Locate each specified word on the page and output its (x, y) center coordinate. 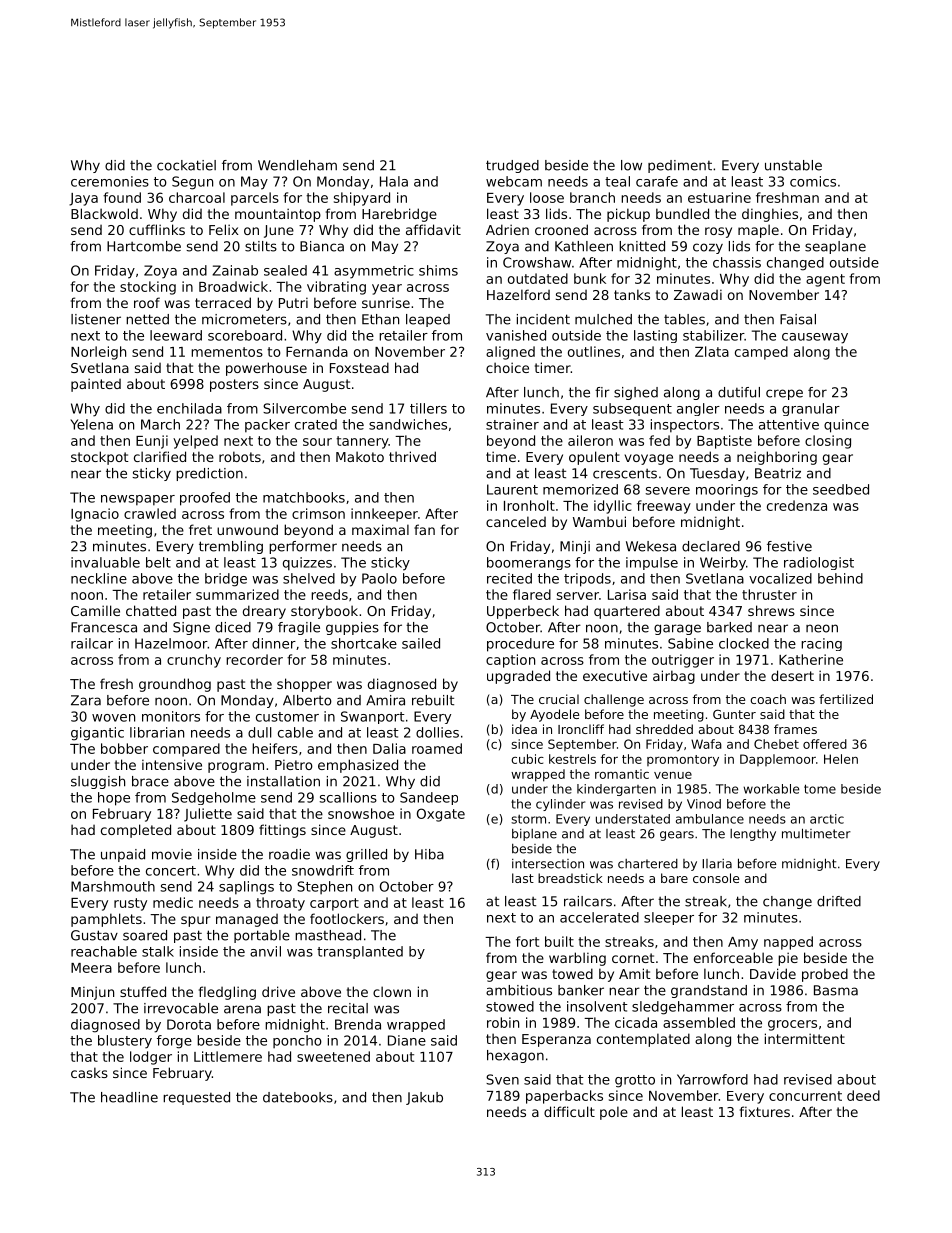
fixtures (765, 1111)
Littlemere (228, 1056)
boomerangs (529, 563)
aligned (510, 353)
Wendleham (297, 165)
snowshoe (361, 813)
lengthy (753, 835)
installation (283, 781)
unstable (793, 165)
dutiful (739, 392)
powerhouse (266, 369)
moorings (727, 490)
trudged (512, 166)
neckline (99, 578)
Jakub (424, 1098)
